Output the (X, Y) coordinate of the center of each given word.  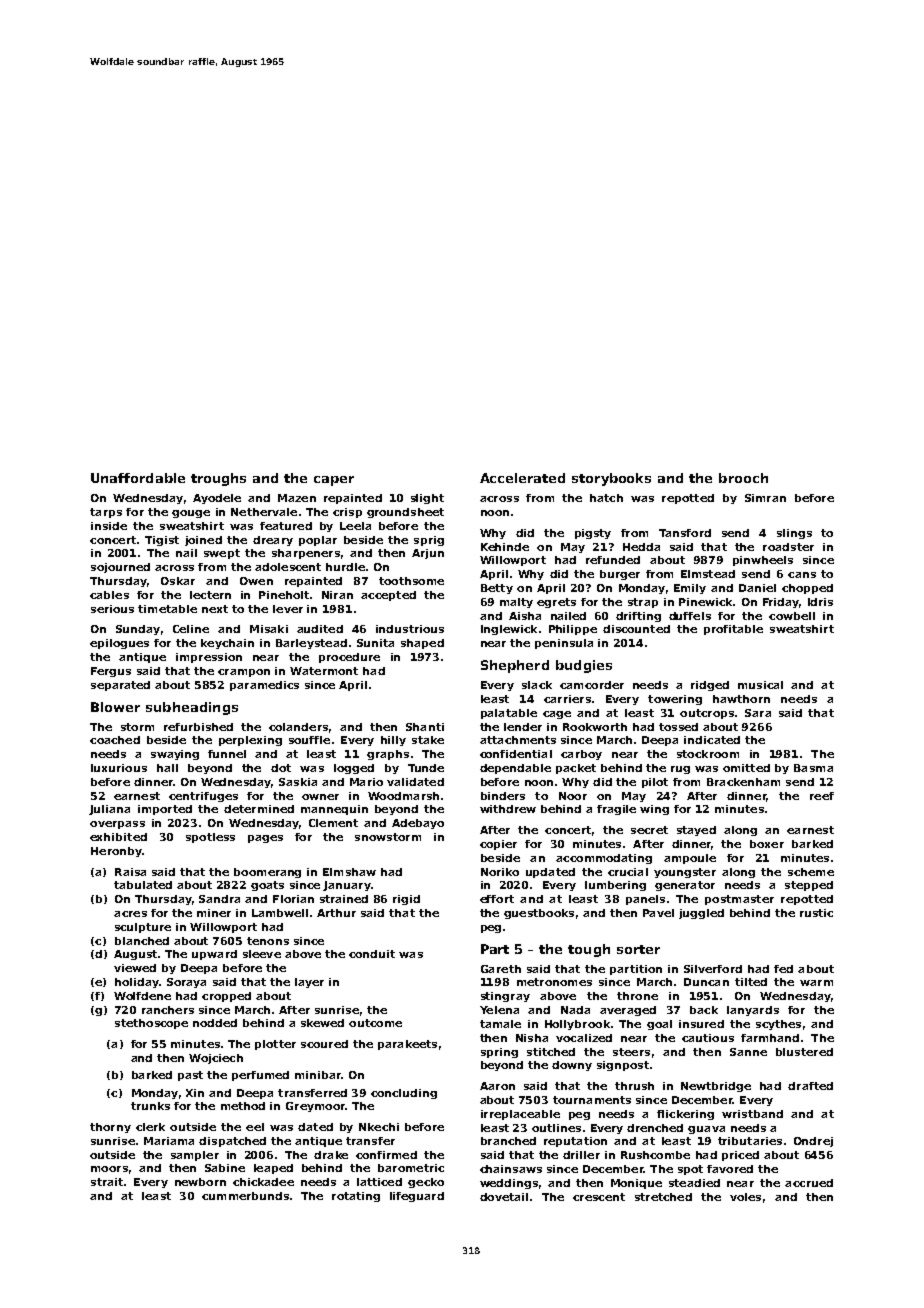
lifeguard (417, 1197)
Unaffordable (138, 478)
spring (499, 1053)
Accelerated (522, 478)
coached (115, 740)
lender (523, 727)
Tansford (685, 533)
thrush (634, 1086)
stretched (663, 1197)
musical (760, 685)
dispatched (232, 1142)
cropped (226, 997)
